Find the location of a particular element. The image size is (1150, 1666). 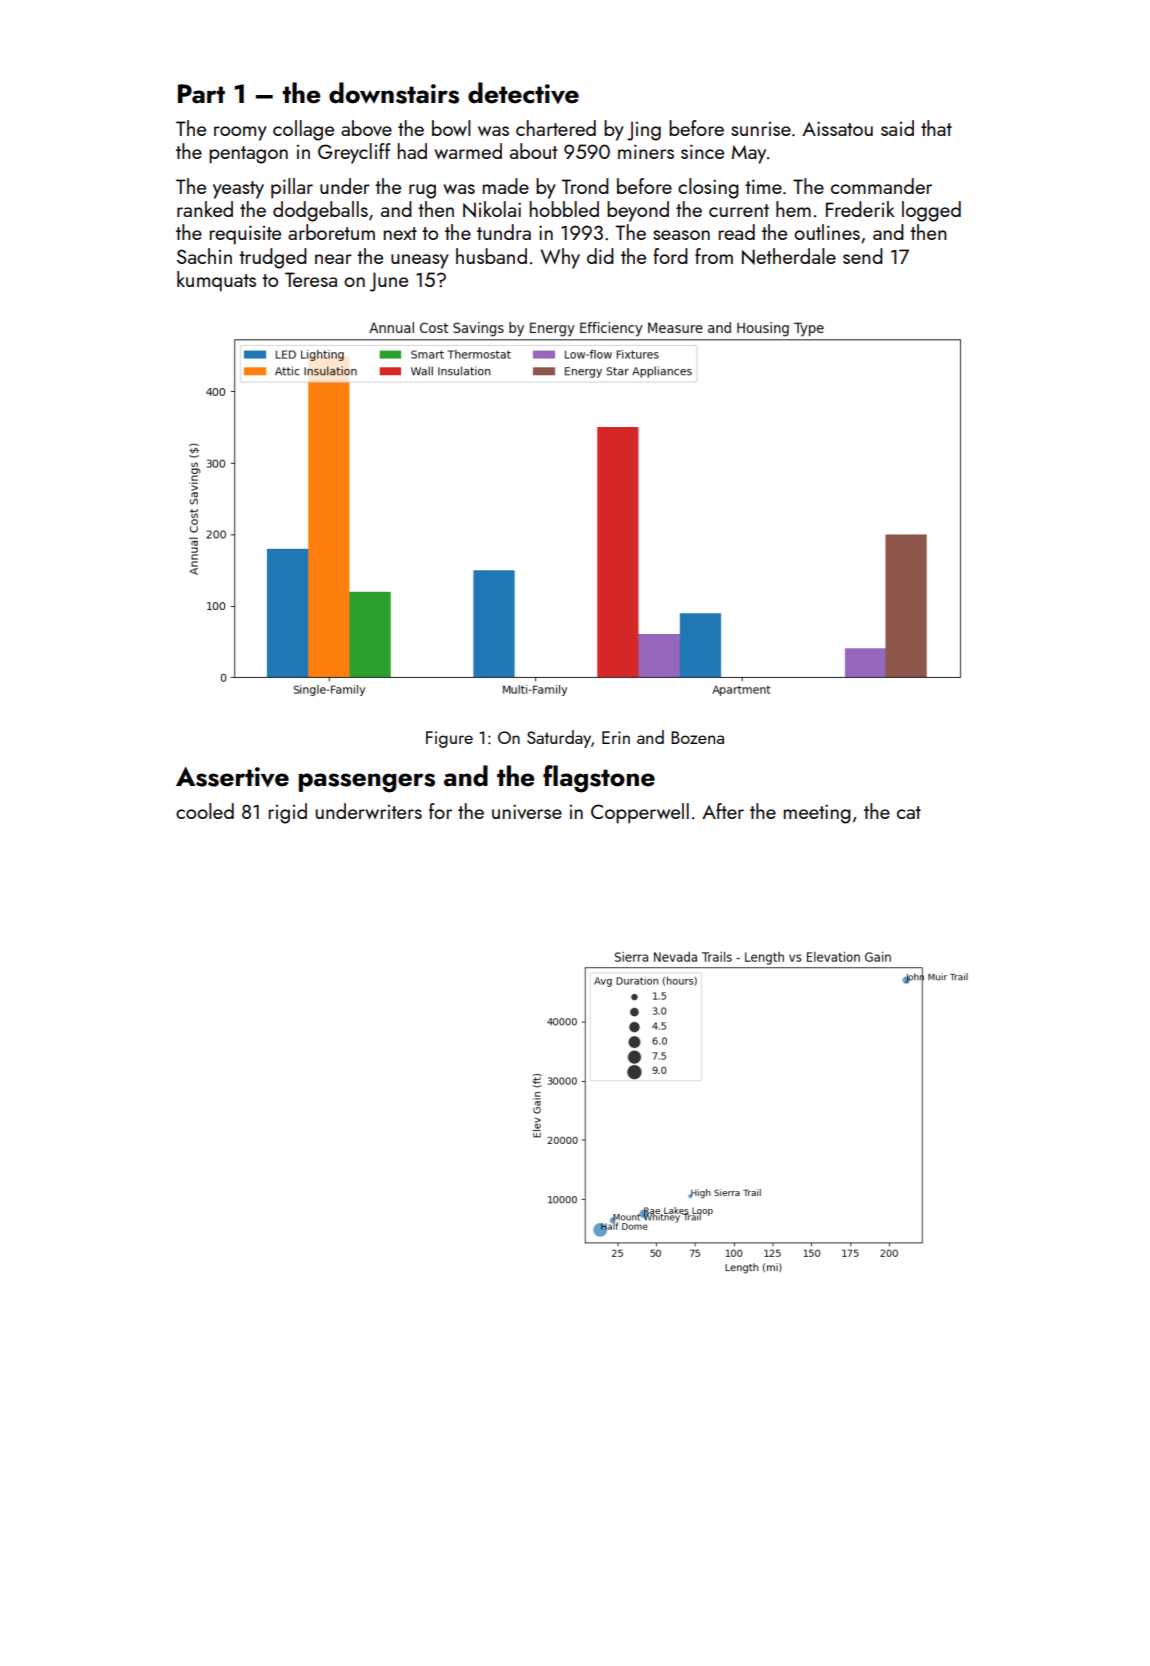

Assertive is located at coordinates (232, 777).
